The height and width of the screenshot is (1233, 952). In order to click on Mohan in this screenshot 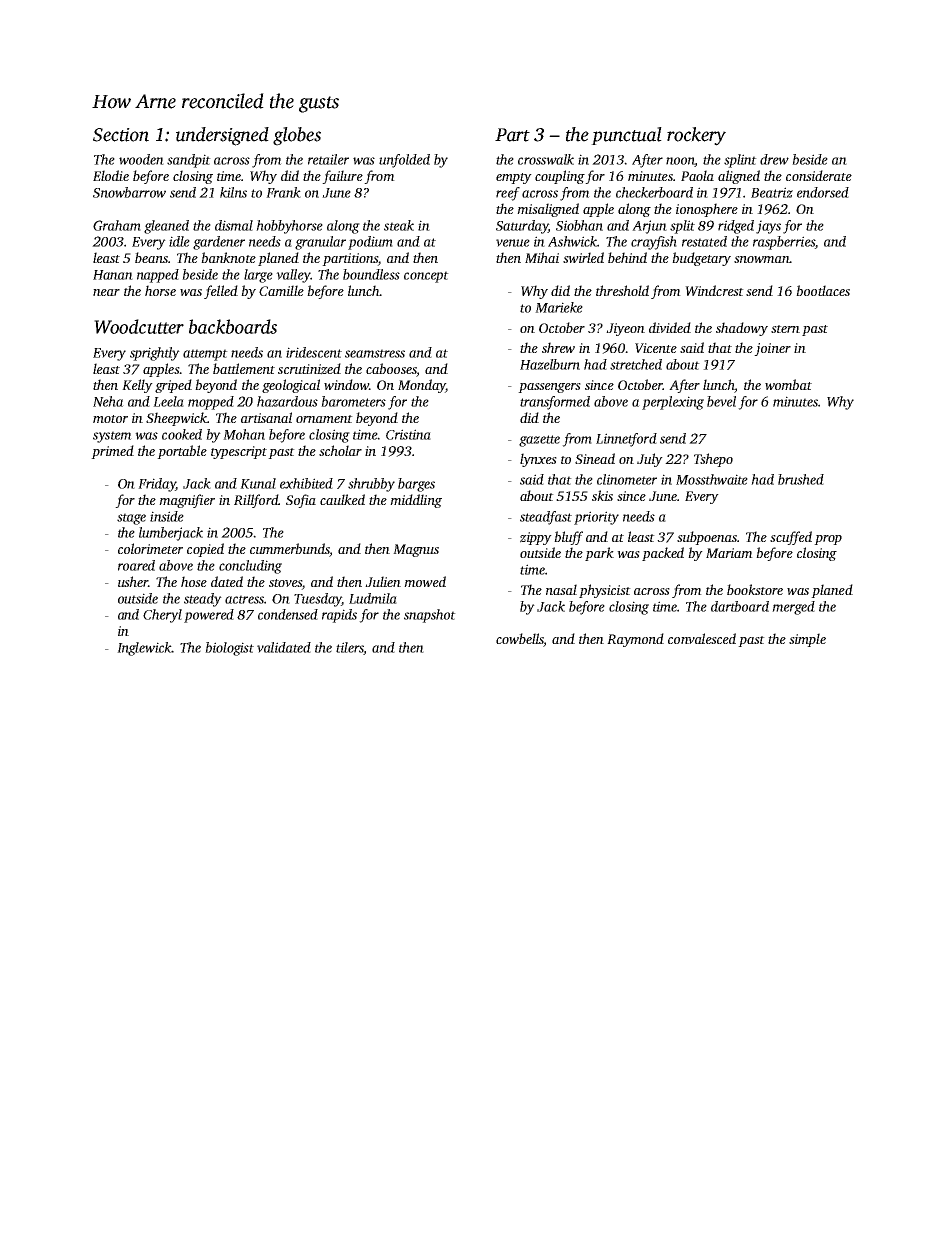, I will do `click(244, 434)`.
